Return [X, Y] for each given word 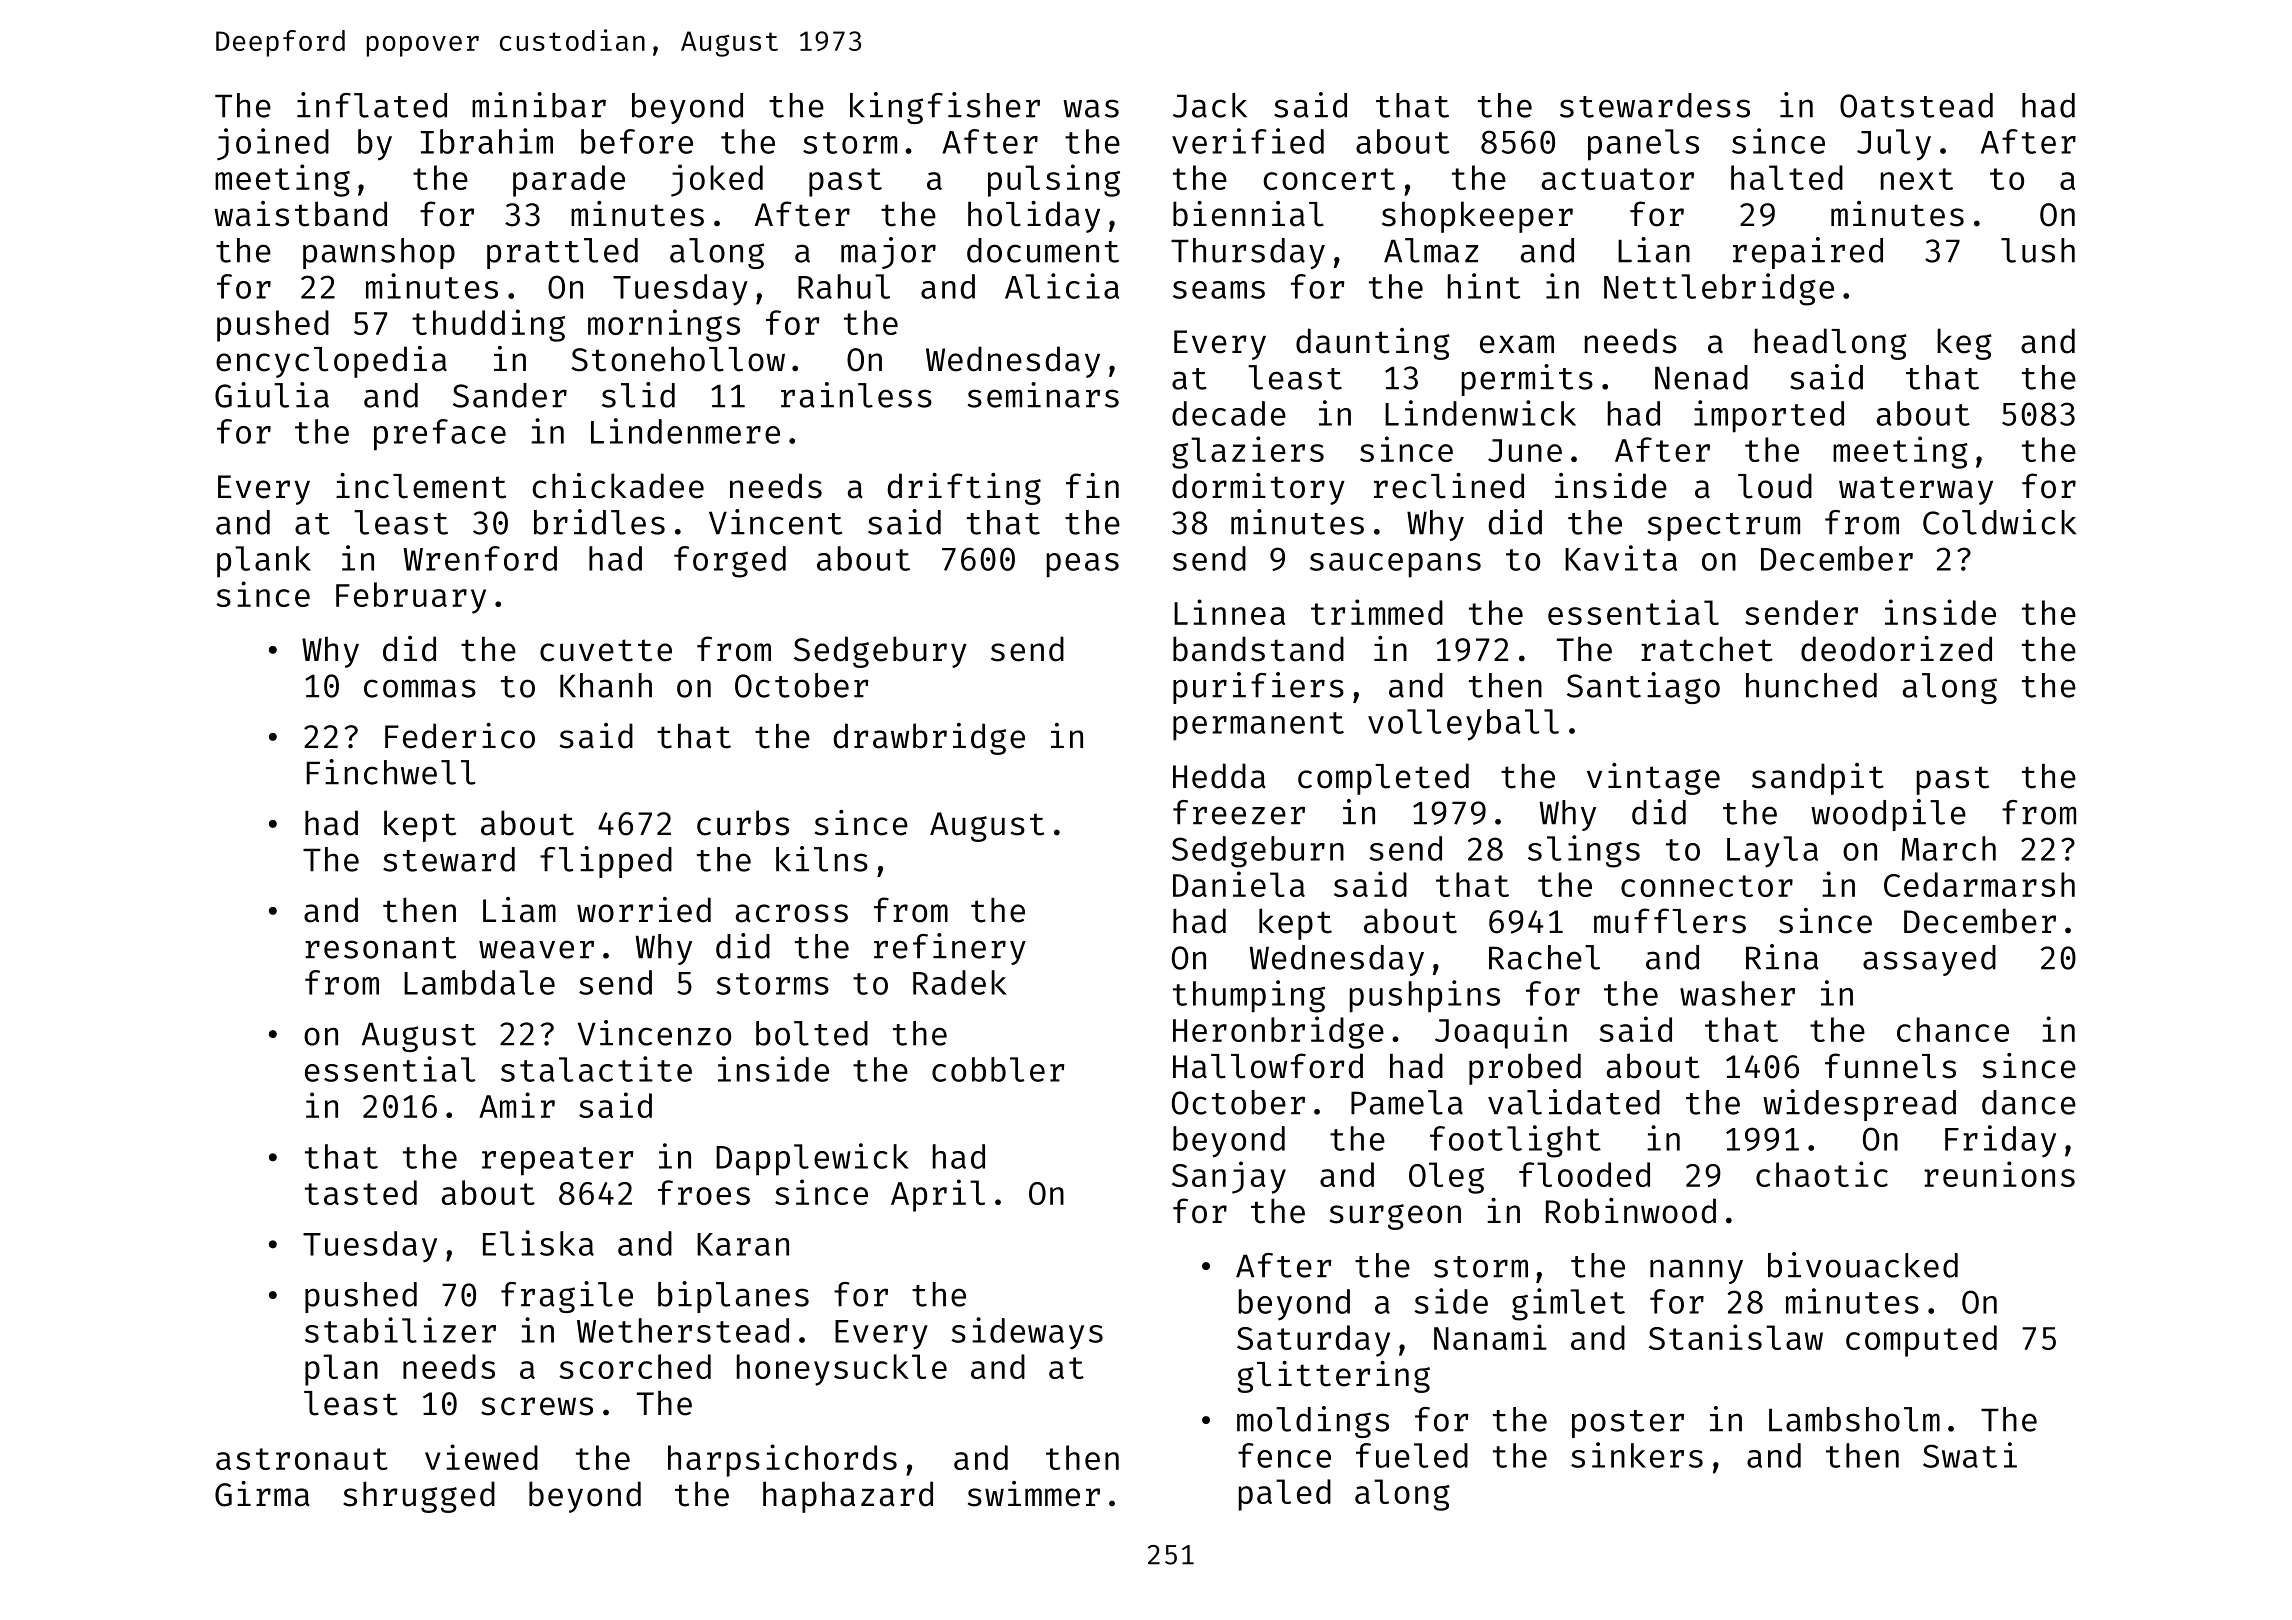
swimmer [1034, 1494]
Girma [262, 1494]
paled [1285, 1495]
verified [1248, 141]
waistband [300, 214]
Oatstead [1916, 105]
